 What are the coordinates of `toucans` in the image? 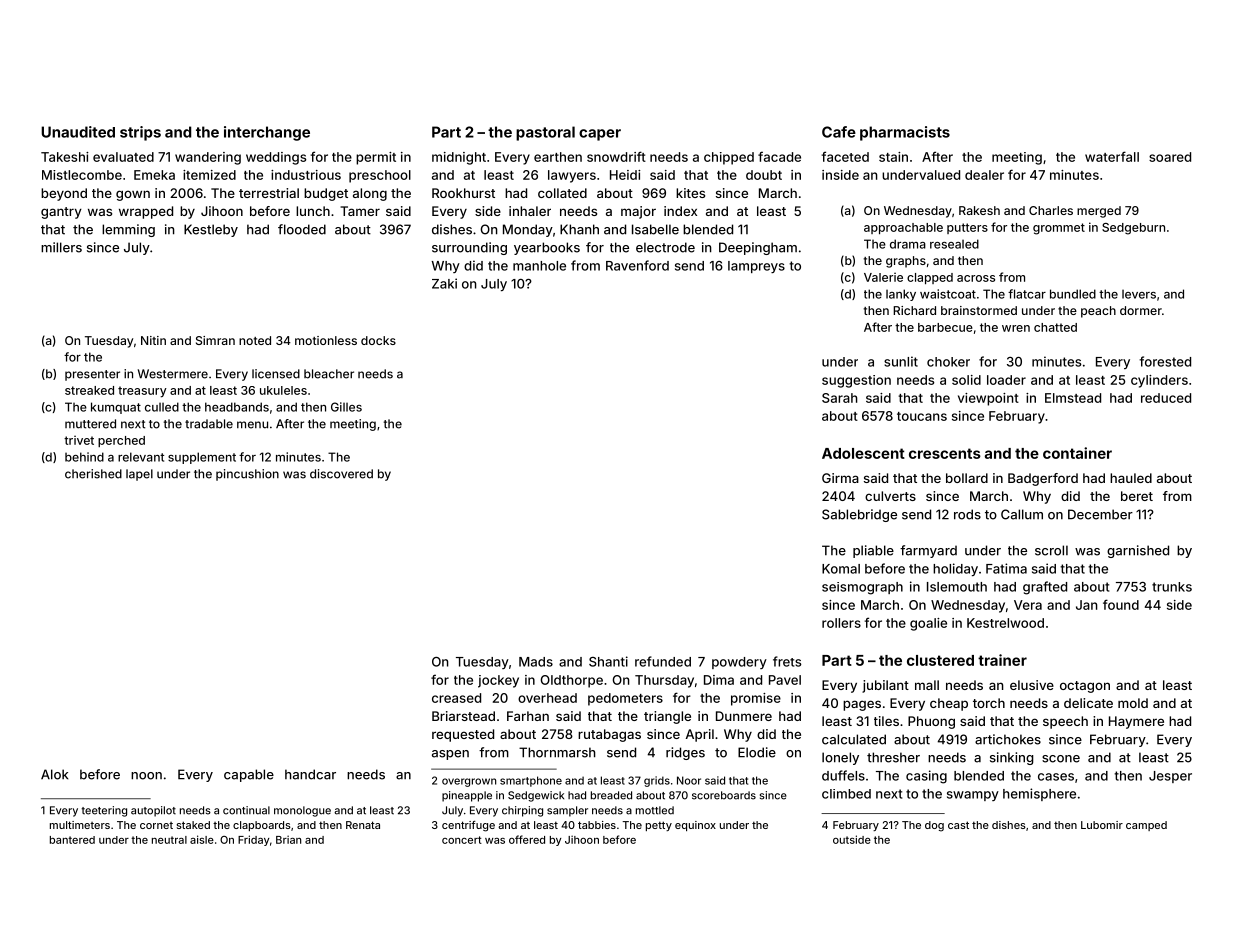 It's located at (922, 416).
